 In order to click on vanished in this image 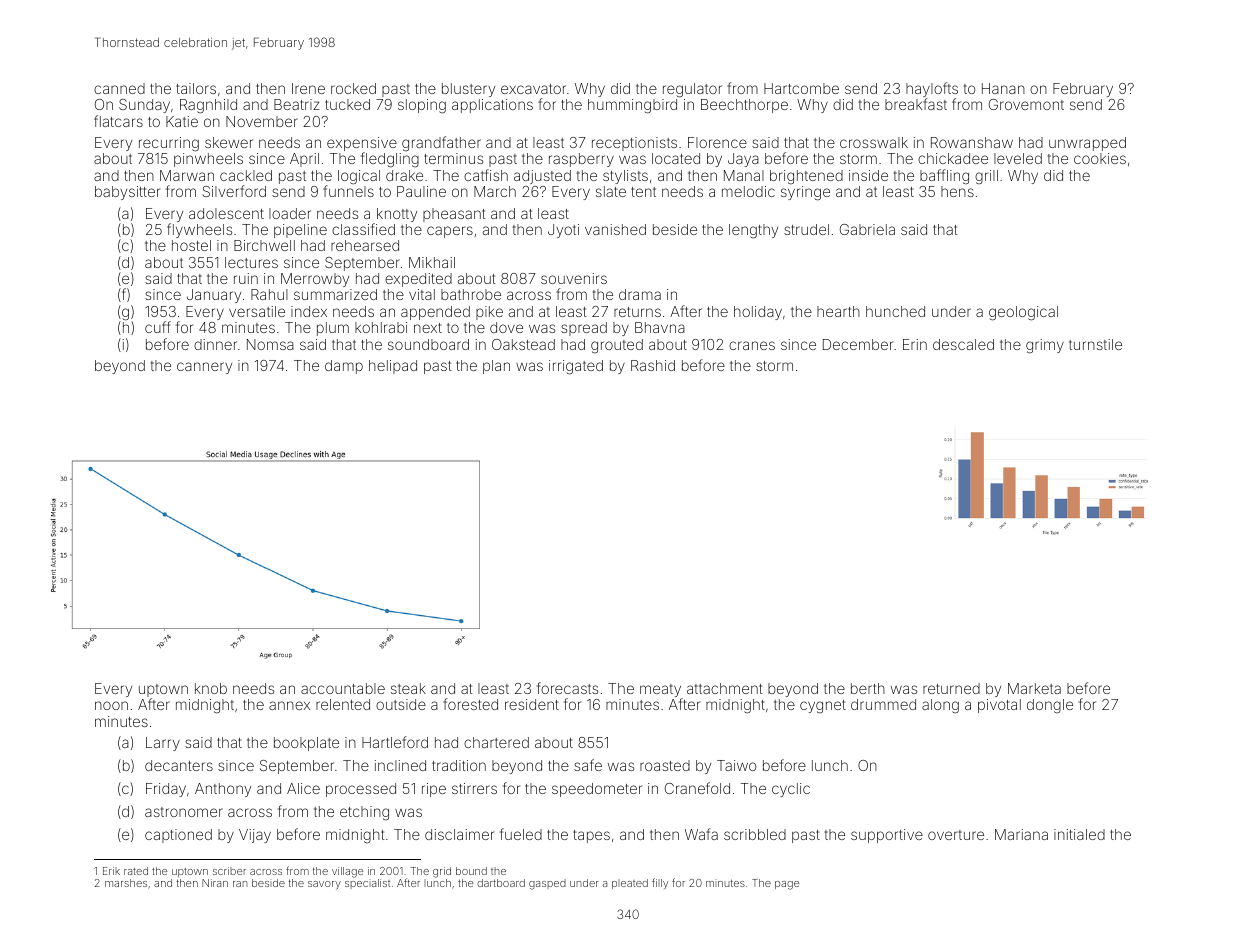, I will do `click(615, 229)`.
